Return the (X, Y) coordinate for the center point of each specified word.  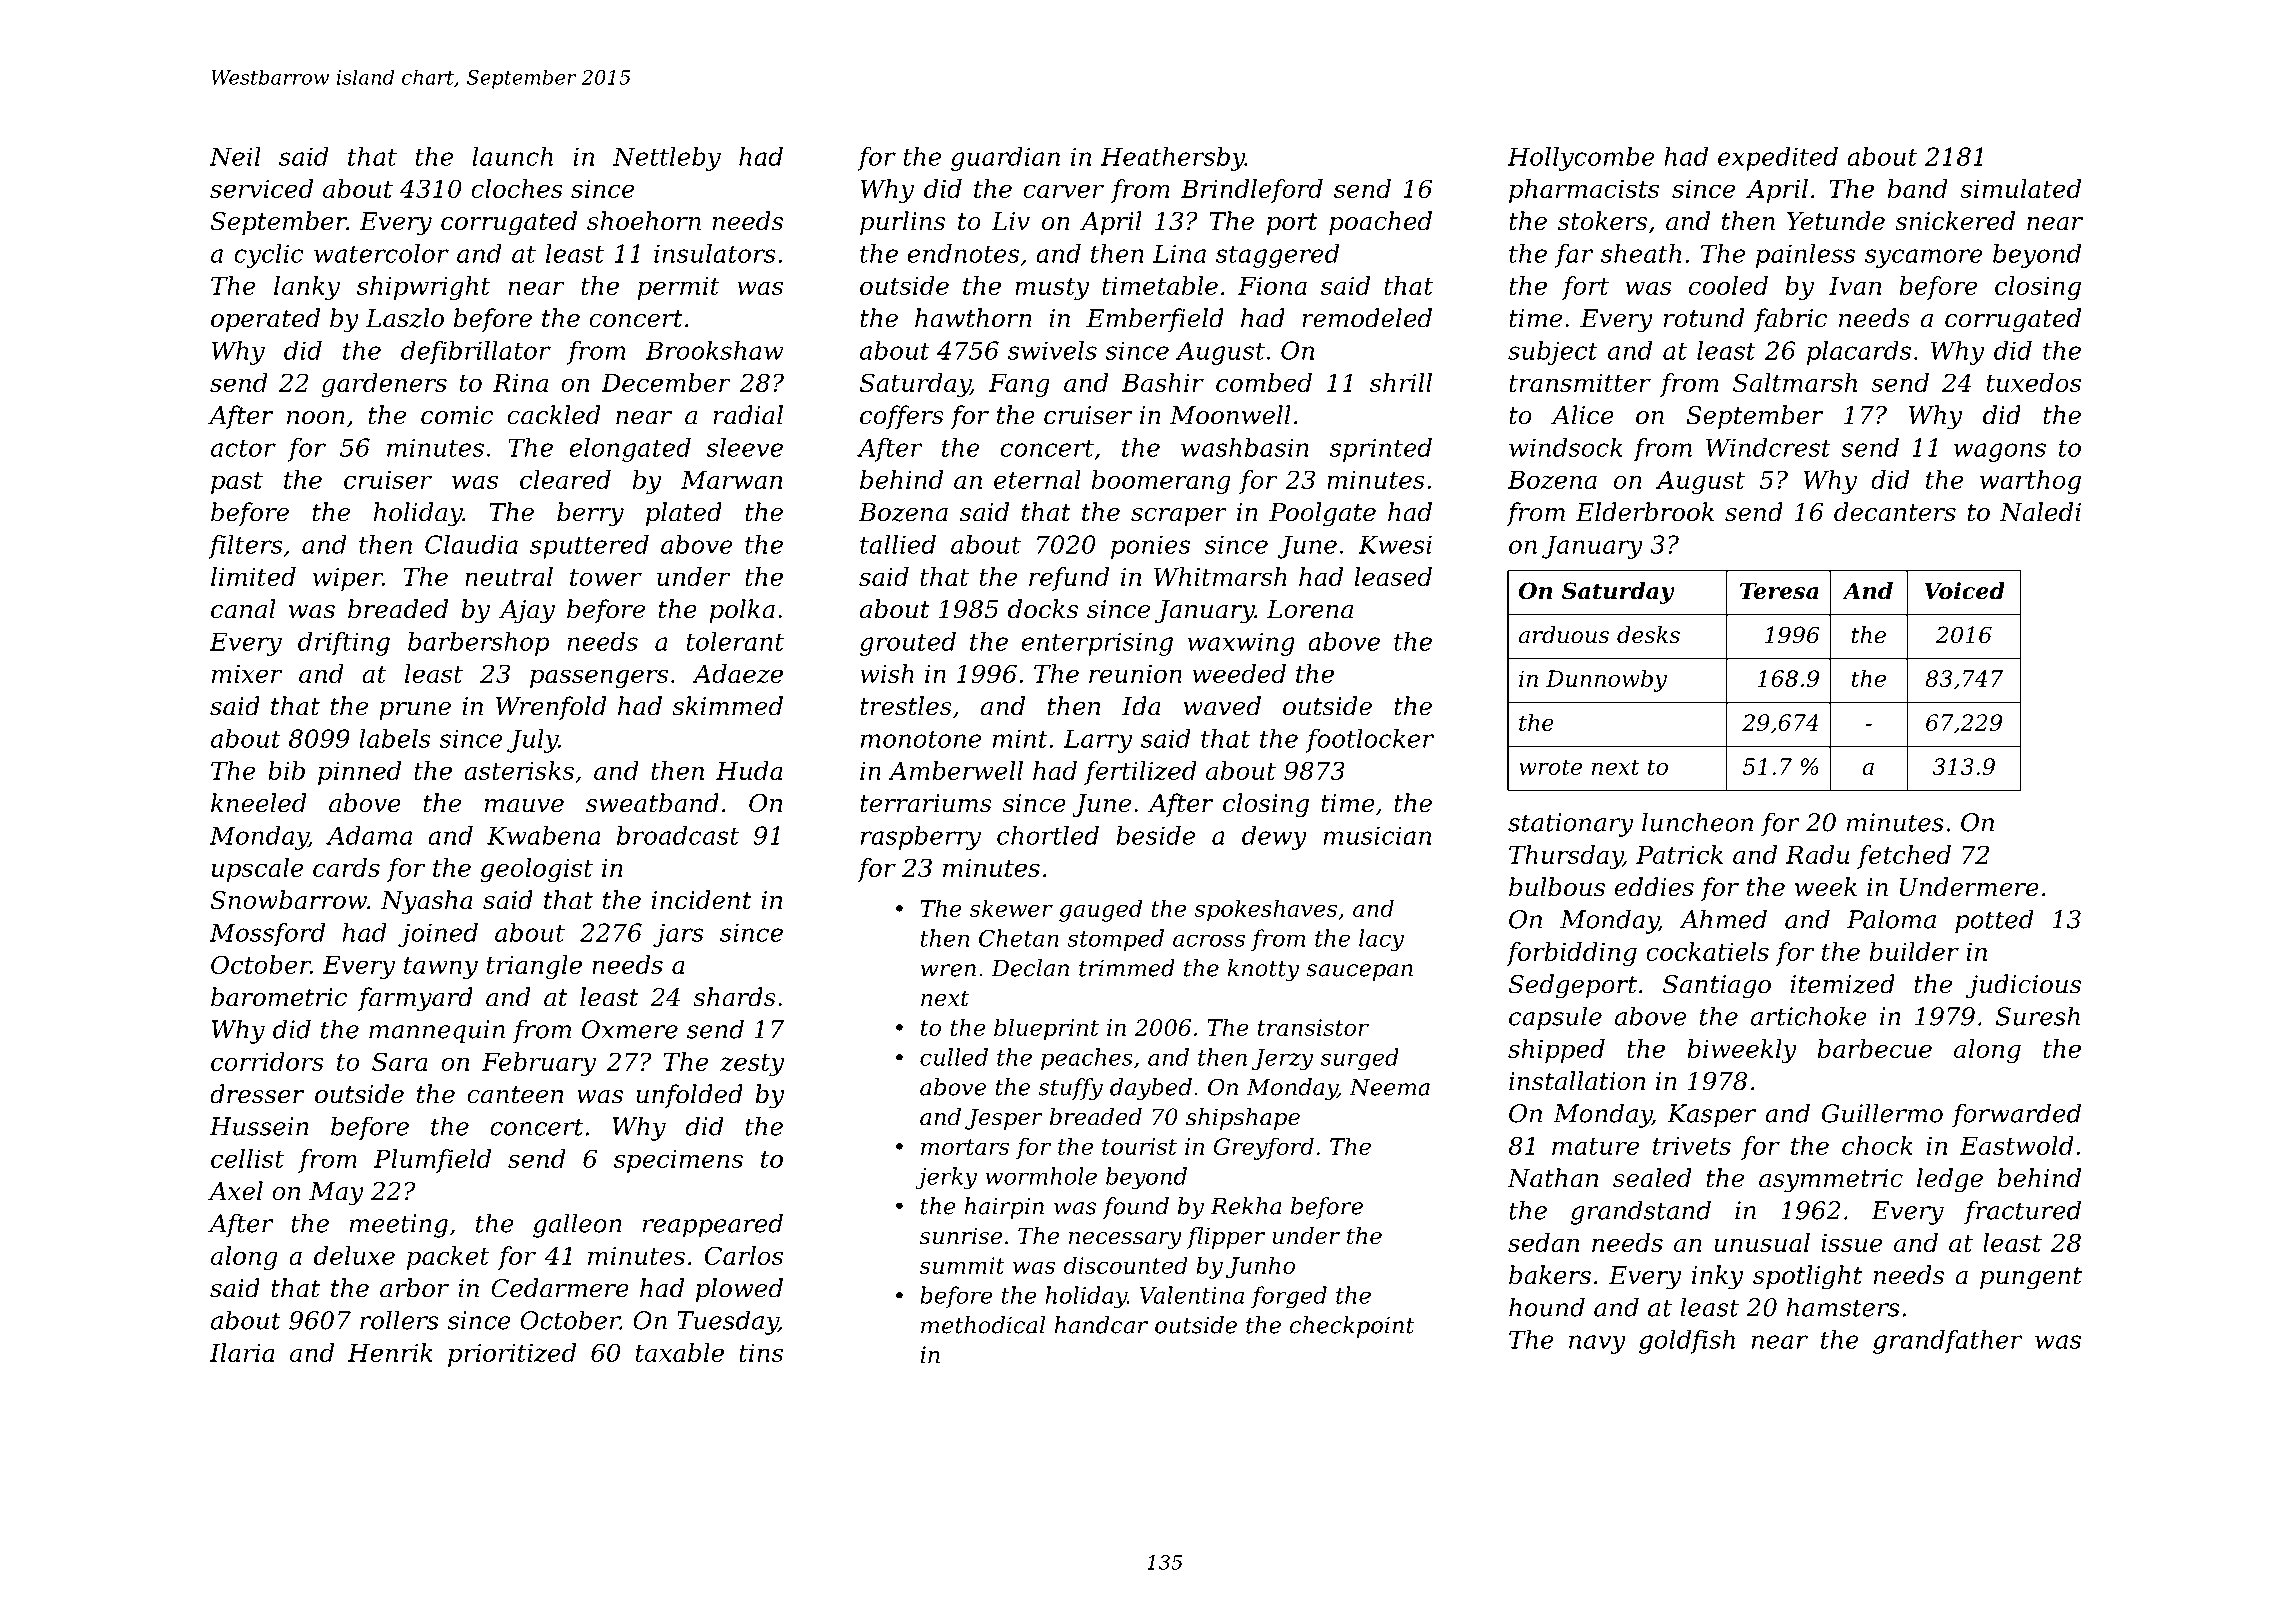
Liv (1010, 221)
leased (1393, 576)
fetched (1904, 857)
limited (253, 576)
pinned (359, 773)
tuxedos (2034, 382)
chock (1877, 1145)
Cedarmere (560, 1288)
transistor (1313, 1027)
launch (512, 156)
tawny (441, 968)
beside (1155, 835)
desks (1648, 635)
